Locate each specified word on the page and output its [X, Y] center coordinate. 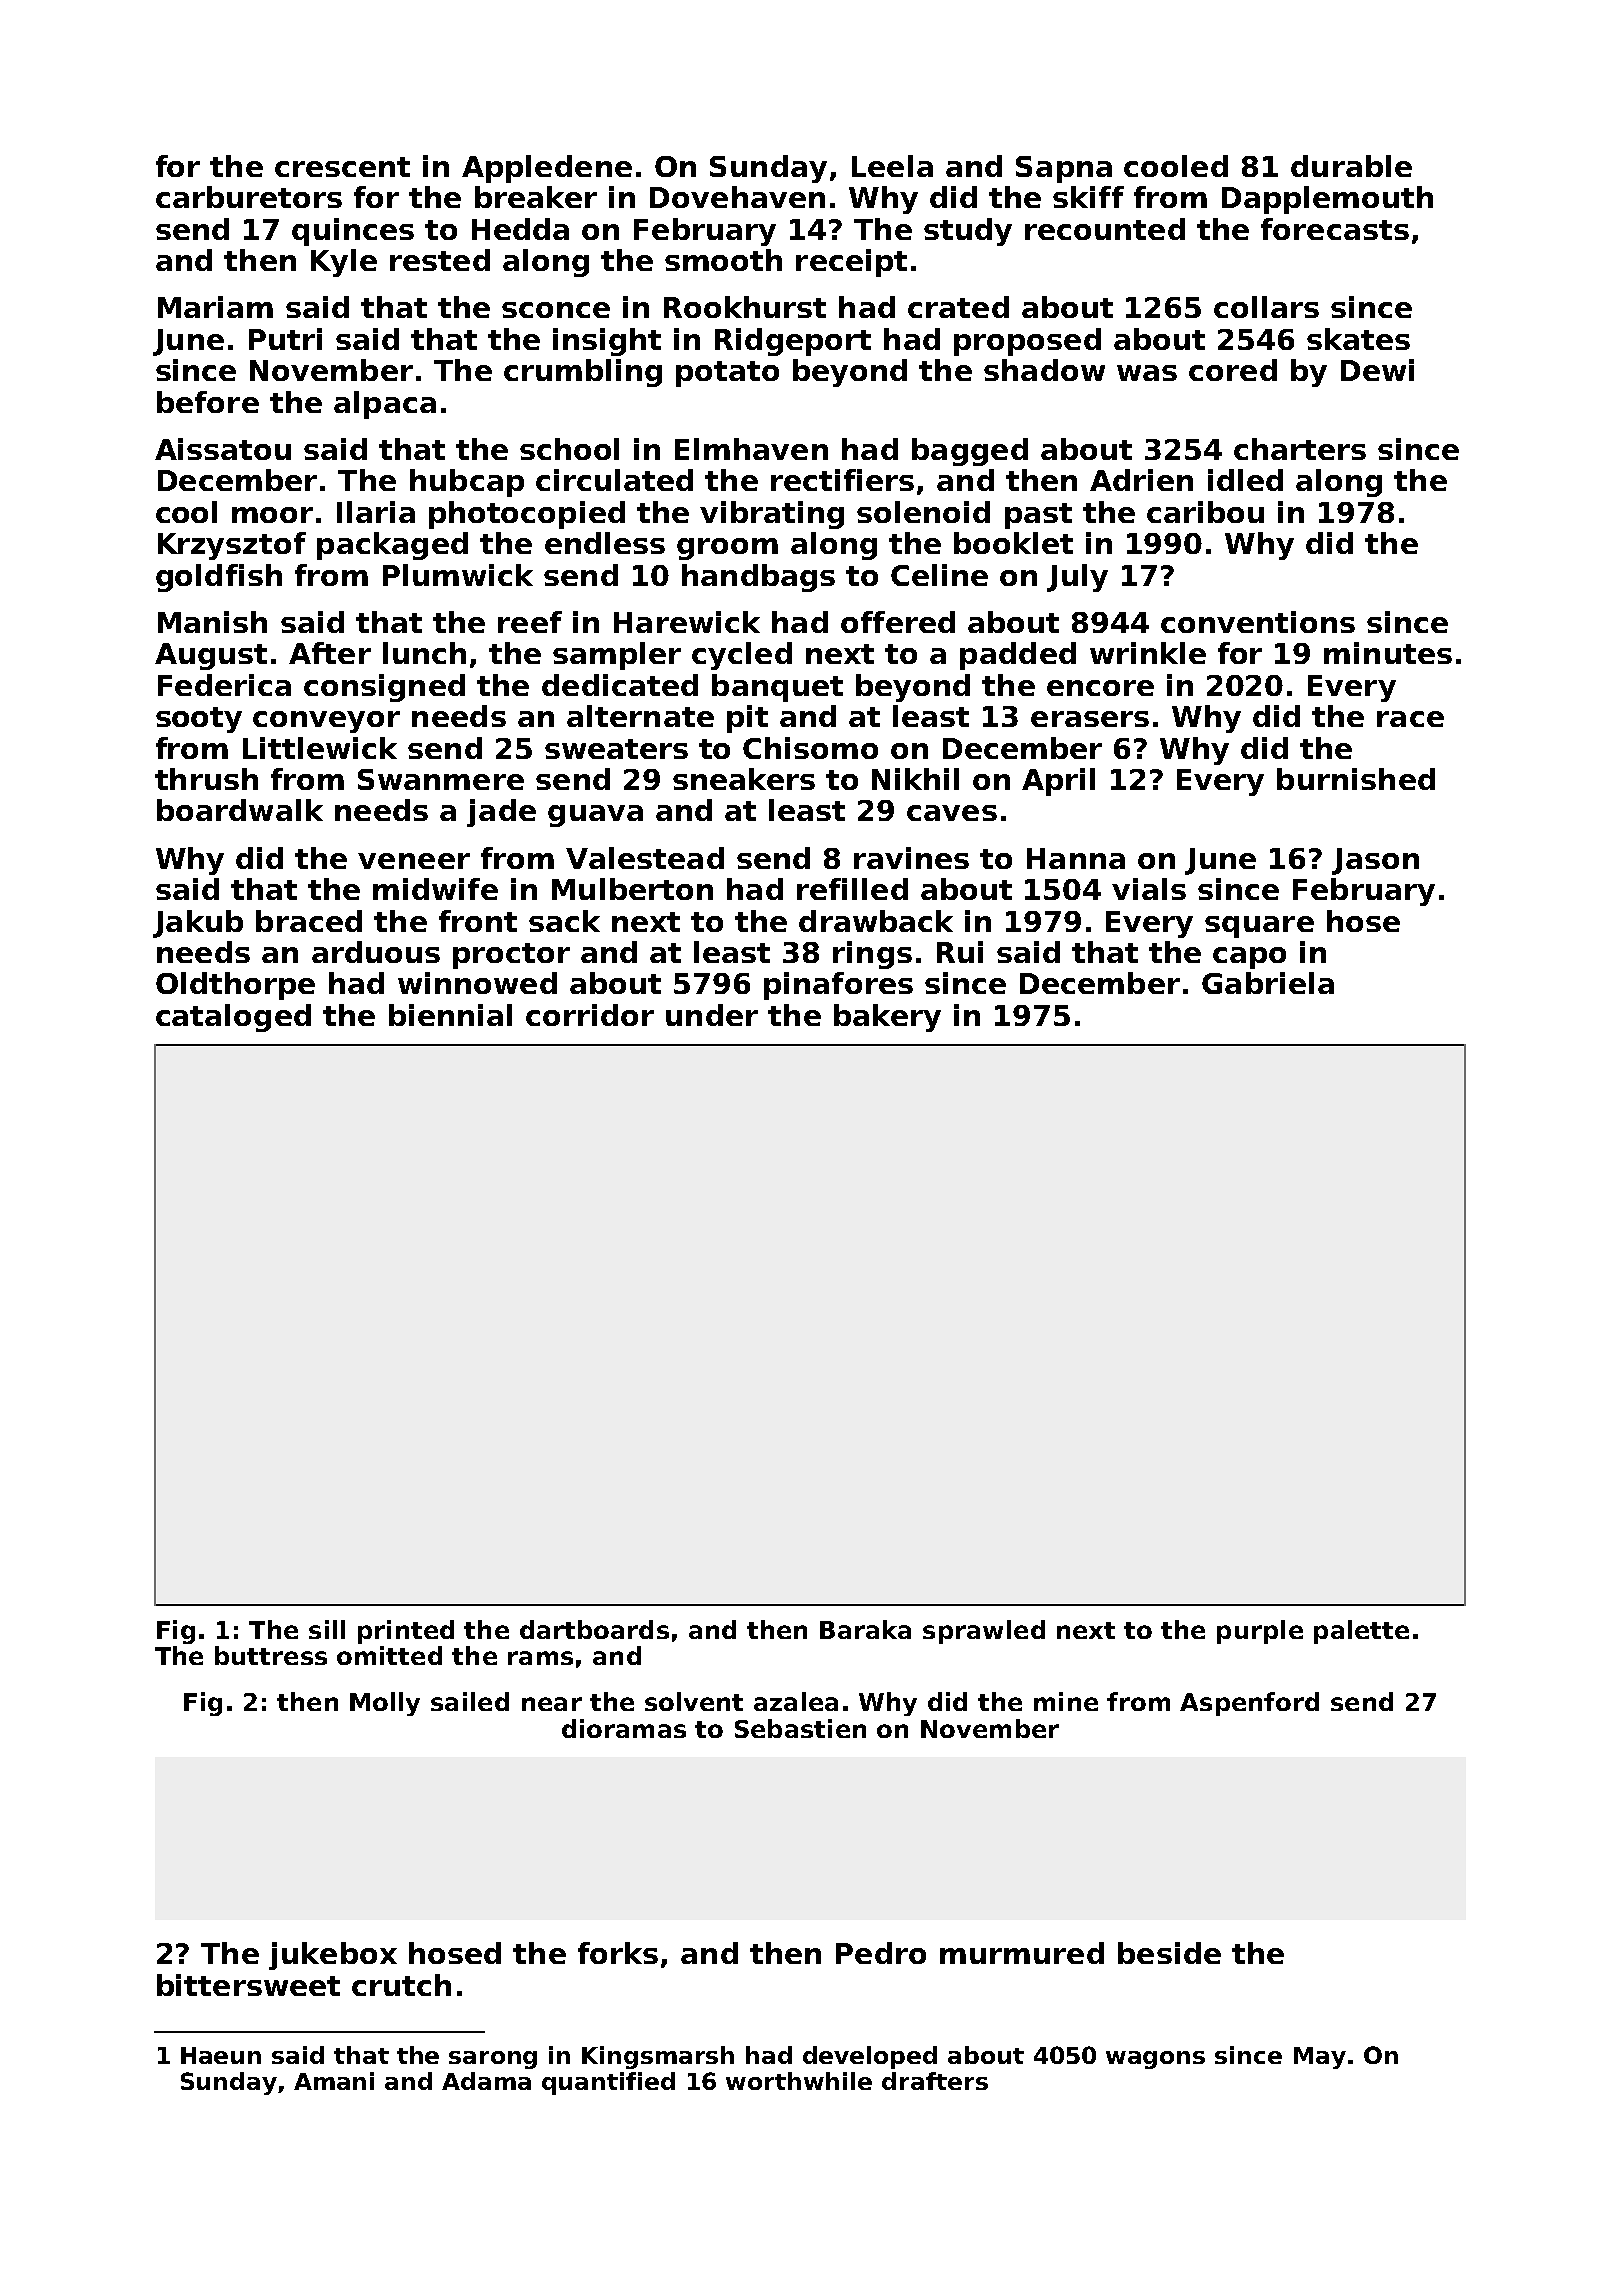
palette [1361, 1632]
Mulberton [632, 889]
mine [1066, 1701]
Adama [486, 2081]
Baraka [865, 1629]
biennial [450, 1015]
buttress [271, 1655]
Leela [892, 166]
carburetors [249, 197]
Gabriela [1268, 983]
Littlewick [320, 748]
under [712, 1015]
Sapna [1064, 169]
